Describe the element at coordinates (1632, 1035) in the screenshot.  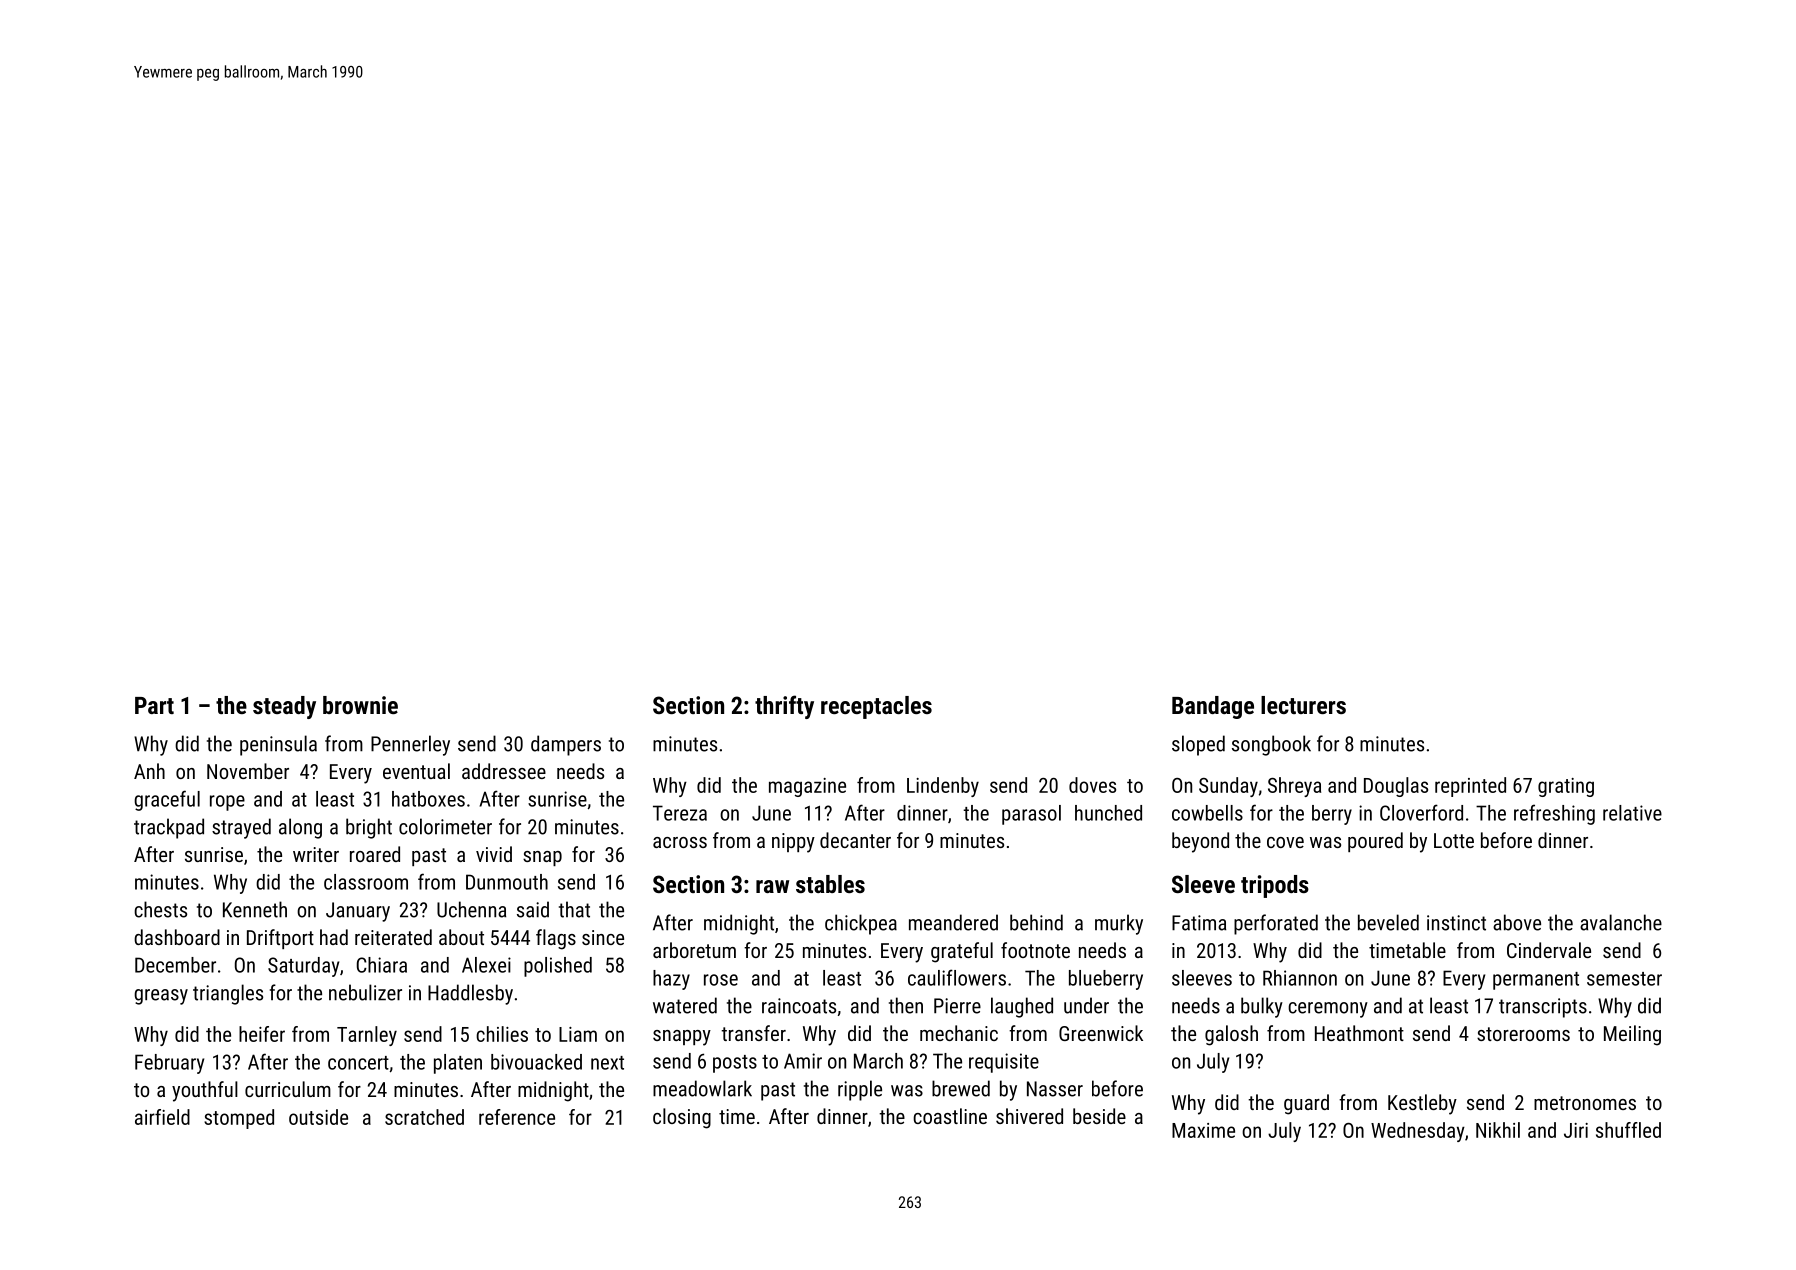
I see `Meiling` at that location.
